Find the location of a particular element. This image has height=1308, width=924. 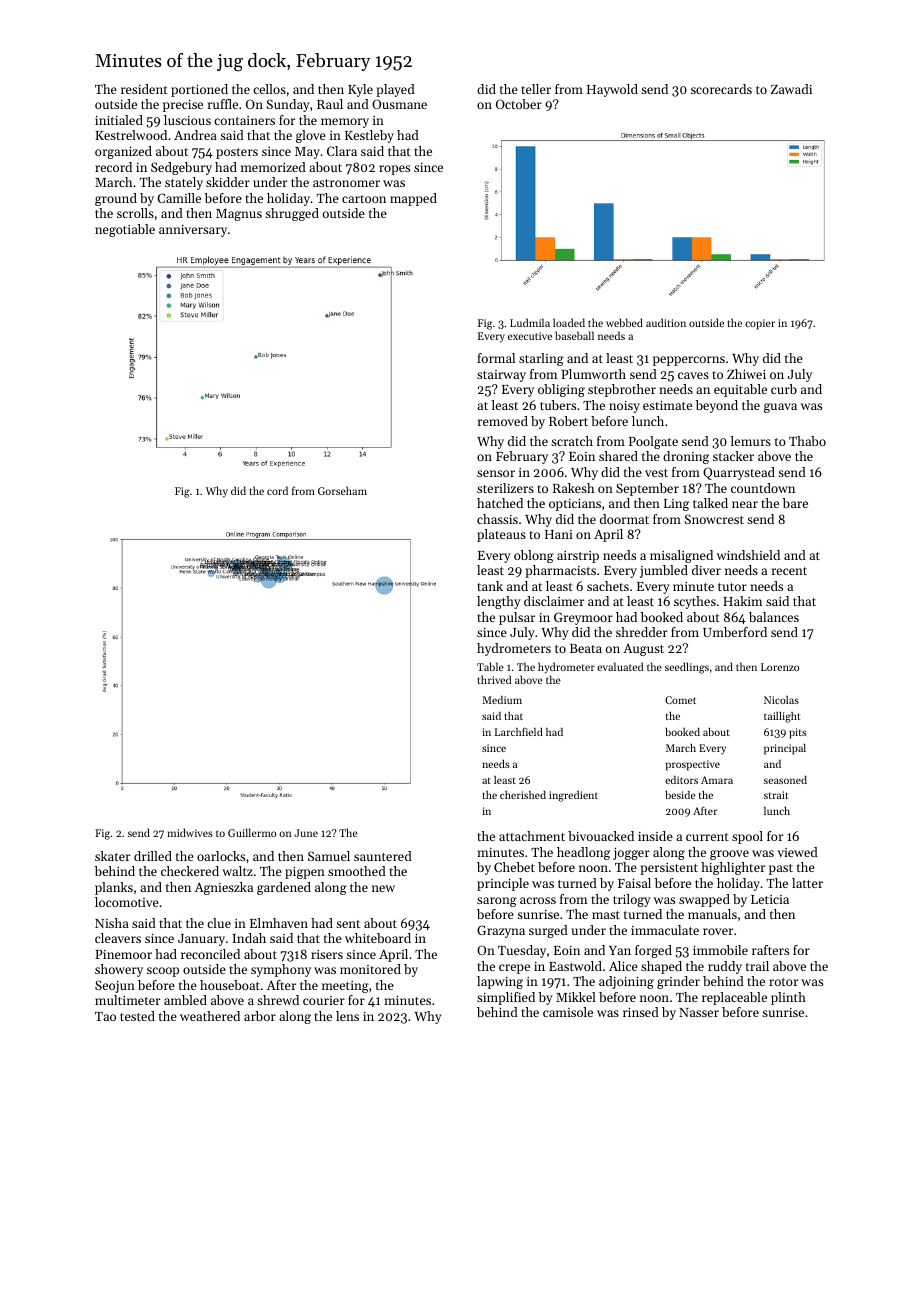

ground is located at coordinates (116, 199).
